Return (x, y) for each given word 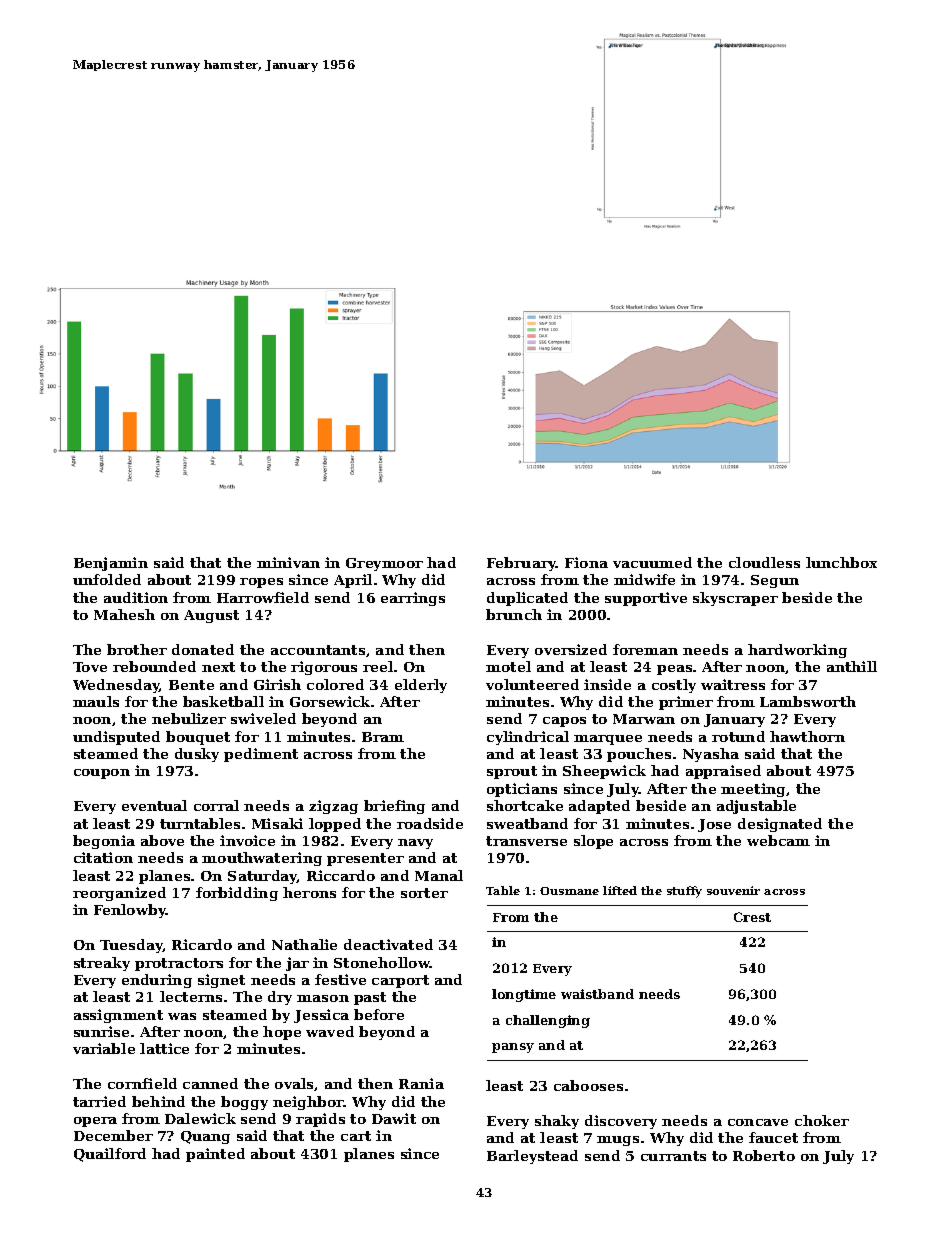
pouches (639, 755)
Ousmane (569, 891)
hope (282, 1033)
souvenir (733, 890)
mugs (618, 1141)
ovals (294, 1083)
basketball (223, 701)
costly (674, 686)
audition (136, 597)
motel (508, 666)
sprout (512, 772)
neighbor (308, 1103)
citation (103, 857)
